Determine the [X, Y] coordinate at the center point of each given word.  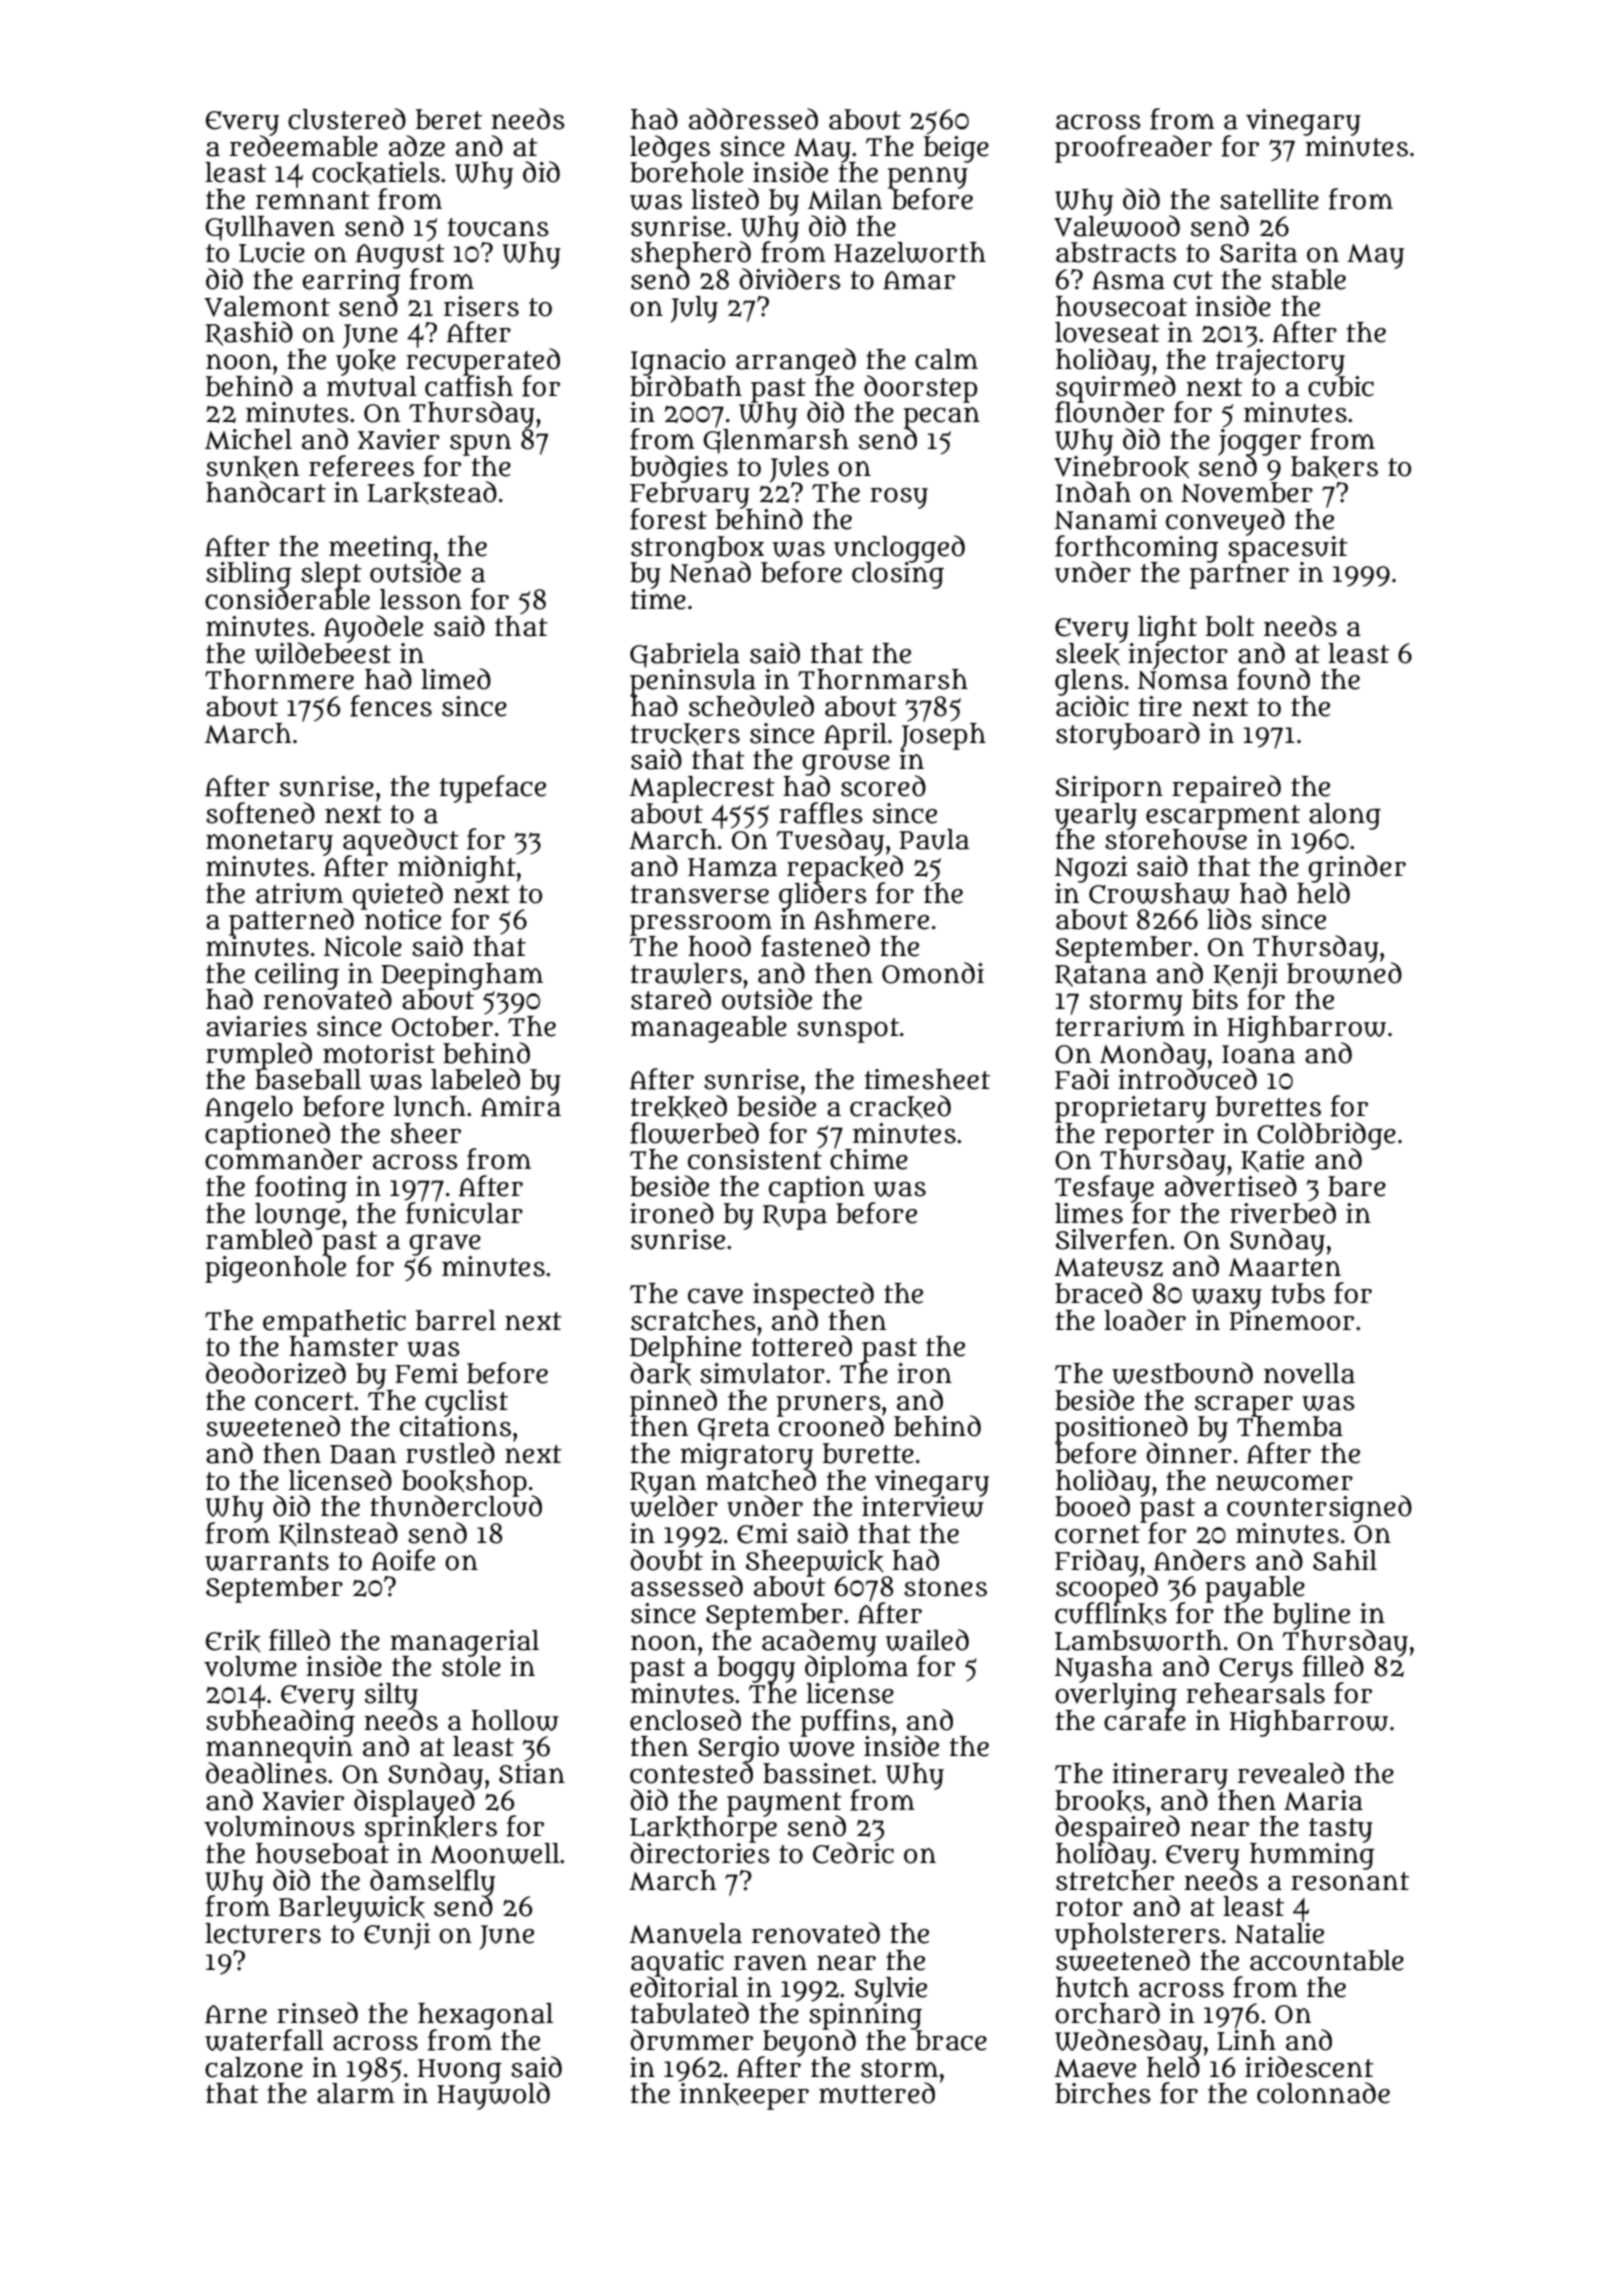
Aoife [403, 1560]
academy [819, 1642]
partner [1239, 576]
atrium [299, 893]
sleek [1088, 654]
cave [715, 1296]
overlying [1116, 1696]
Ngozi [1091, 869]
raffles [821, 813]
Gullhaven [270, 228]
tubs [1298, 1293]
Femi [426, 1373]
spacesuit [1288, 548]
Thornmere [279, 679]
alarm [356, 2093]
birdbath [686, 386]
